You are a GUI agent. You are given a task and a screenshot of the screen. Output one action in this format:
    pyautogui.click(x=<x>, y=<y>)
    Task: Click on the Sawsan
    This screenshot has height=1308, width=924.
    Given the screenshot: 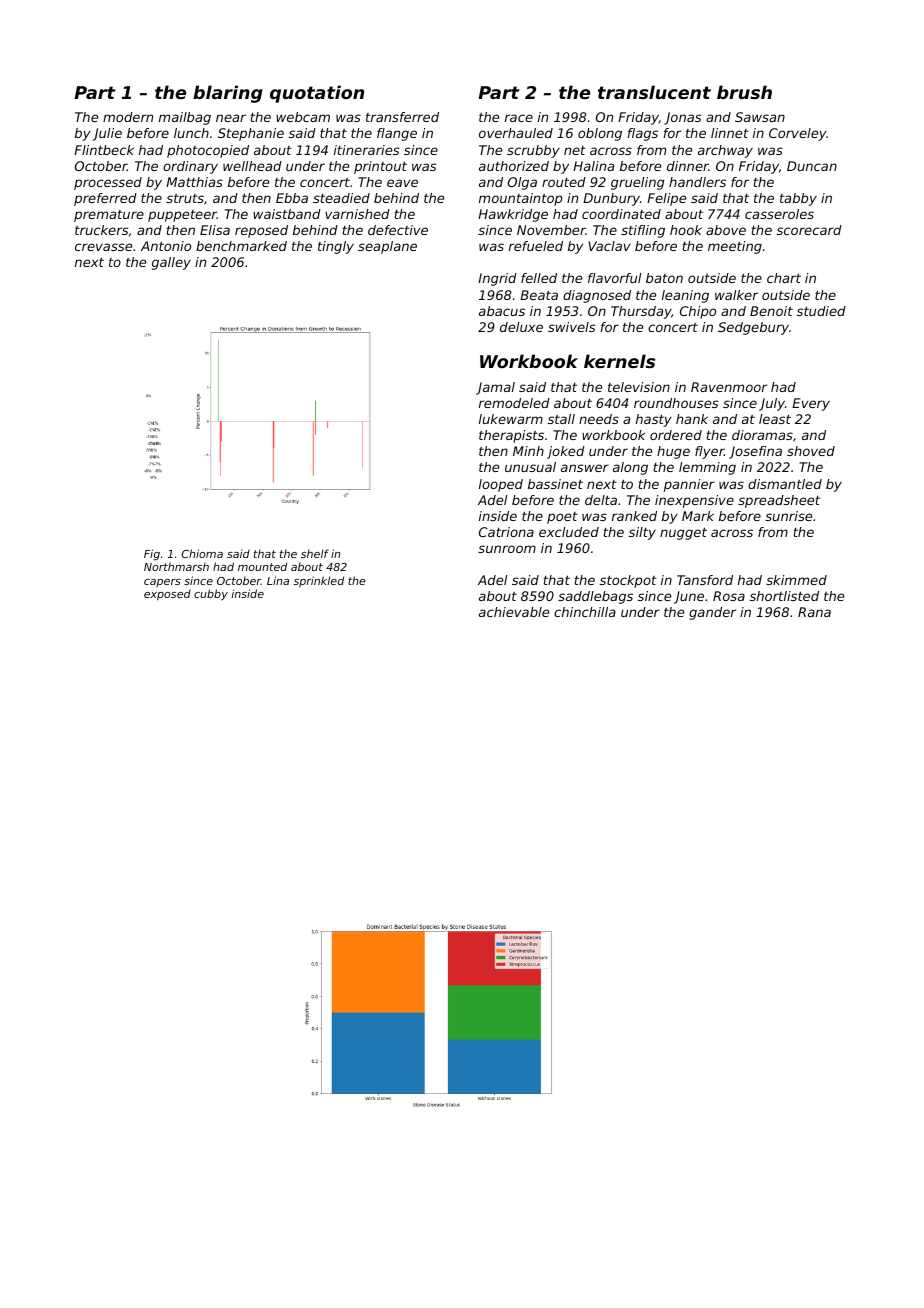 What is the action you would take?
    pyautogui.click(x=760, y=117)
